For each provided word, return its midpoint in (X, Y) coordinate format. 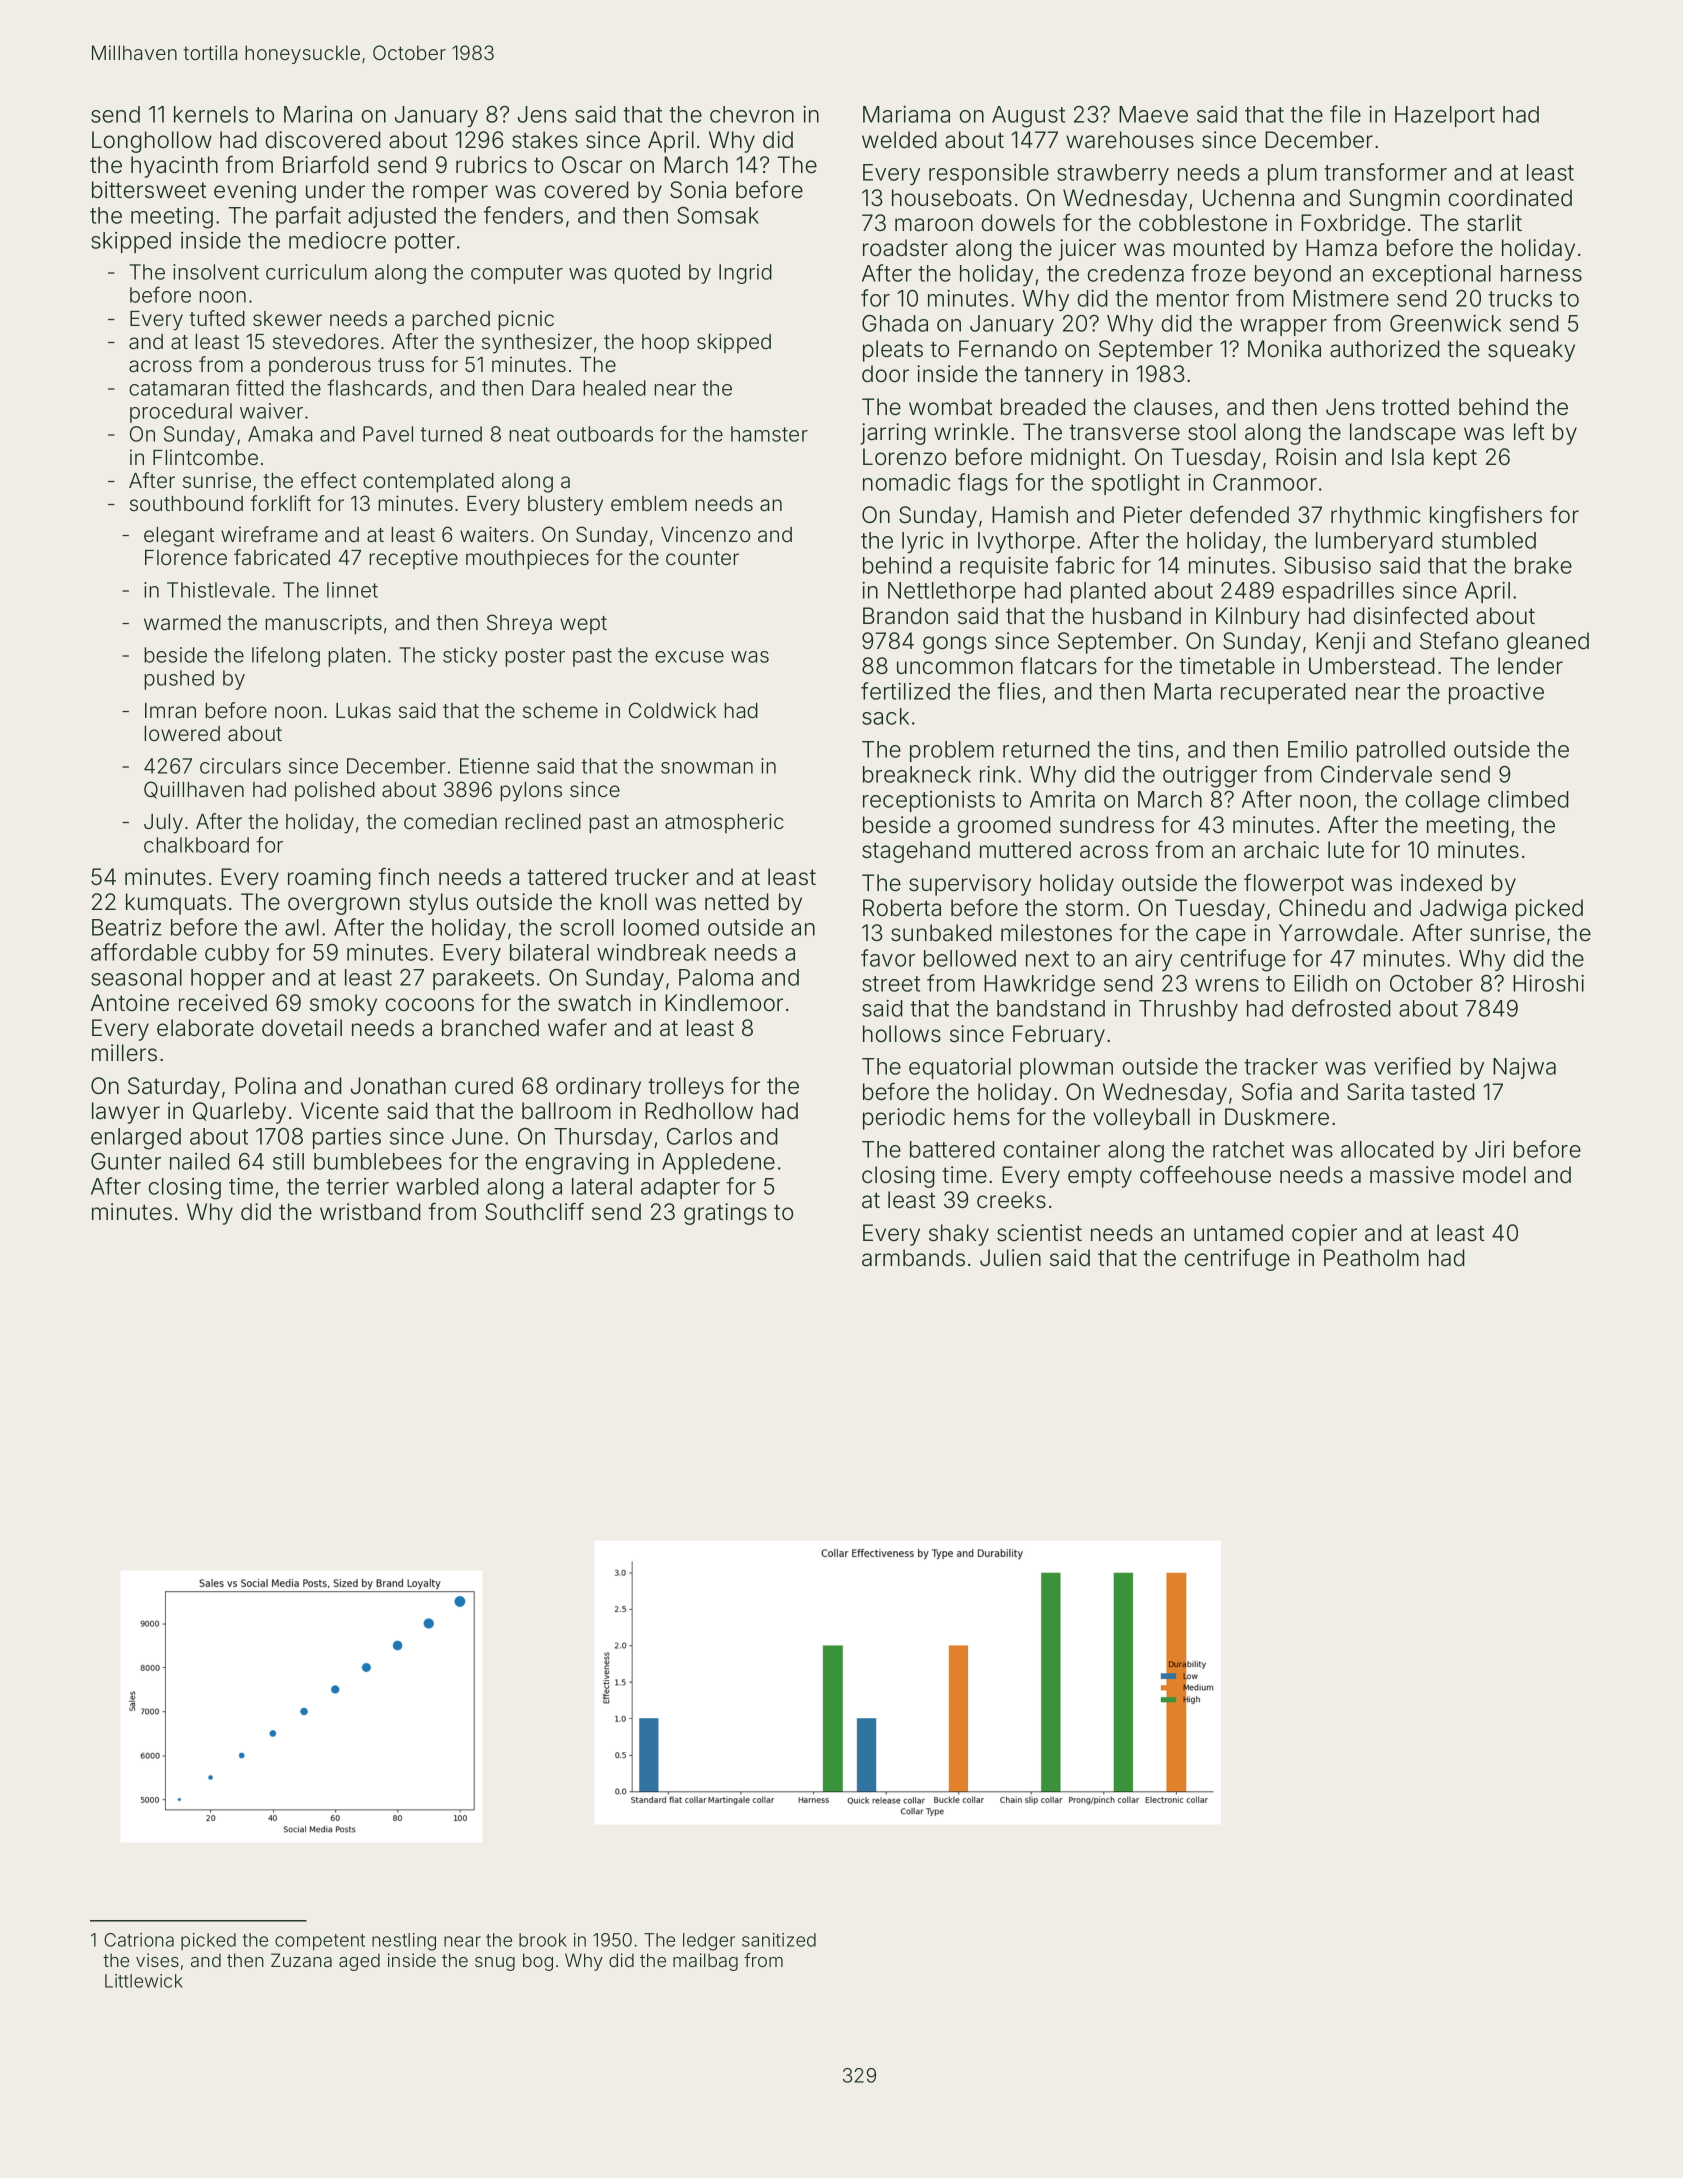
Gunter (126, 1161)
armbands (913, 1258)
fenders (523, 215)
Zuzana (301, 1960)
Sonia (698, 190)
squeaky (1531, 351)
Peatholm (1371, 1258)
